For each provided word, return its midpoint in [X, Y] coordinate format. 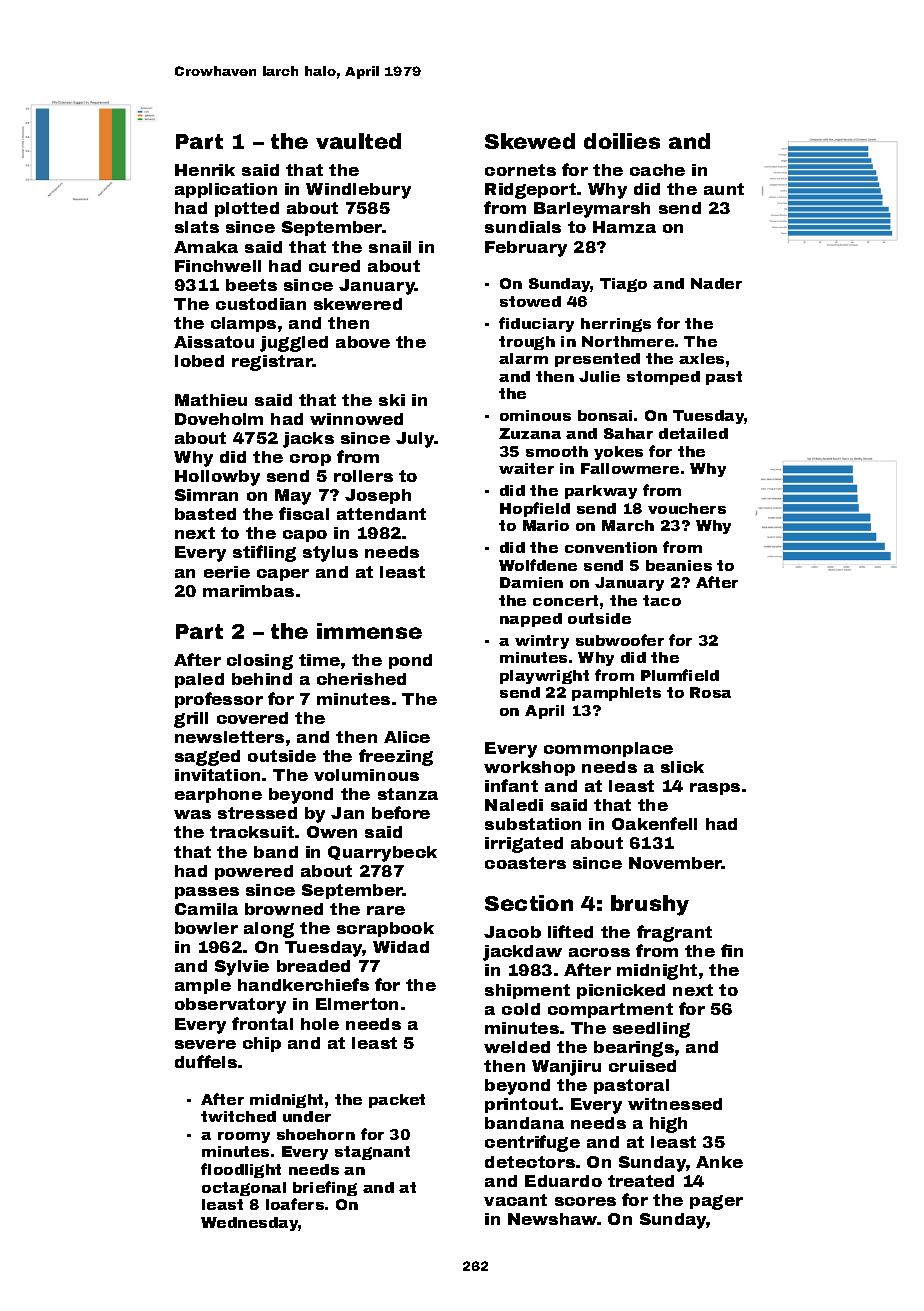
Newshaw [553, 1219]
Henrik [205, 170]
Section [529, 903]
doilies [622, 141]
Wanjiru [566, 1068]
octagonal [244, 1189]
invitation [217, 775]
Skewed [530, 141]
